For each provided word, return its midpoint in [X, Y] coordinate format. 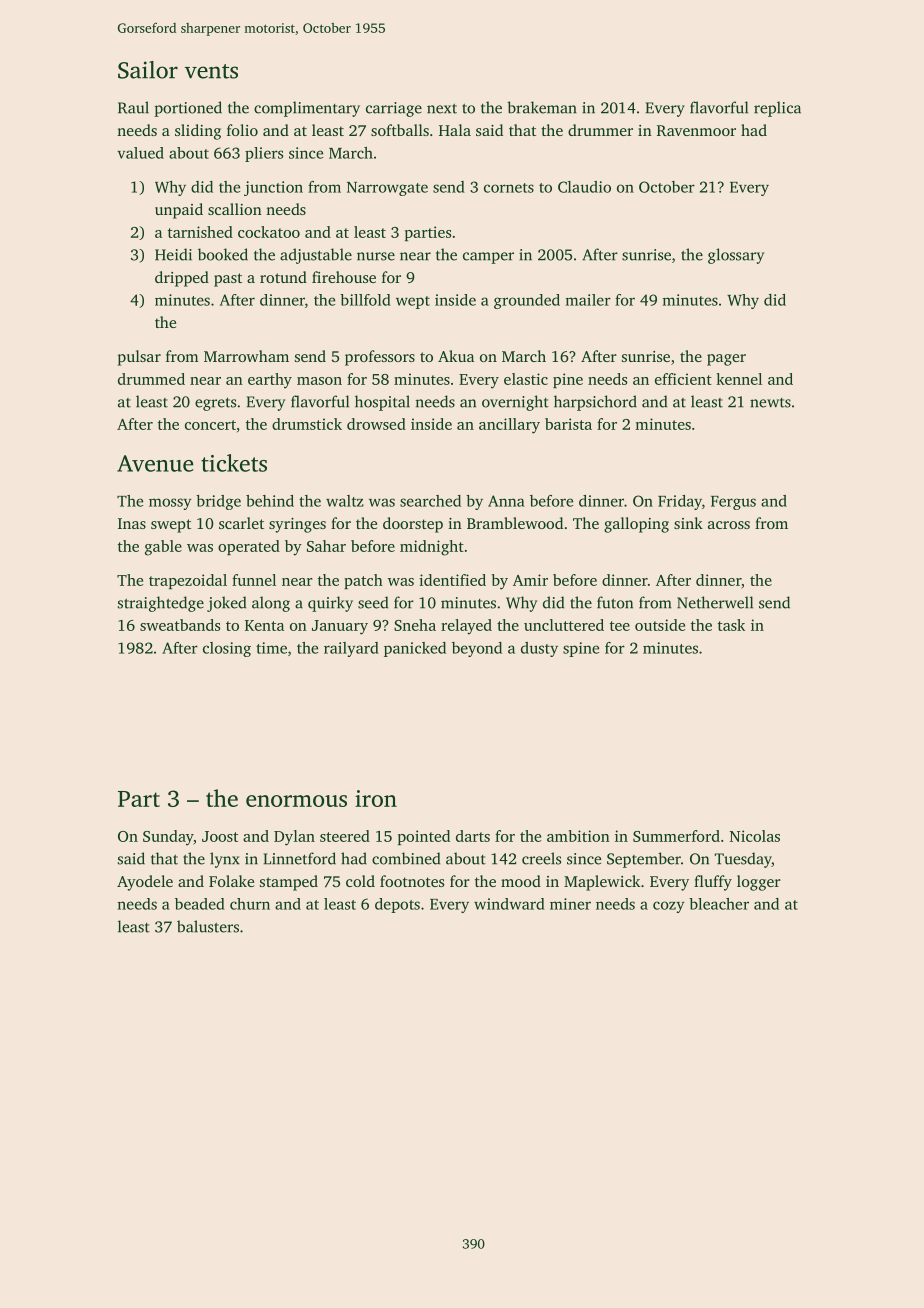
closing [227, 649]
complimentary [307, 109]
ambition [578, 836]
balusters [208, 926]
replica [777, 109]
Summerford [676, 836]
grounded [527, 301]
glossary [736, 256]
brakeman [542, 107]
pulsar [139, 358]
